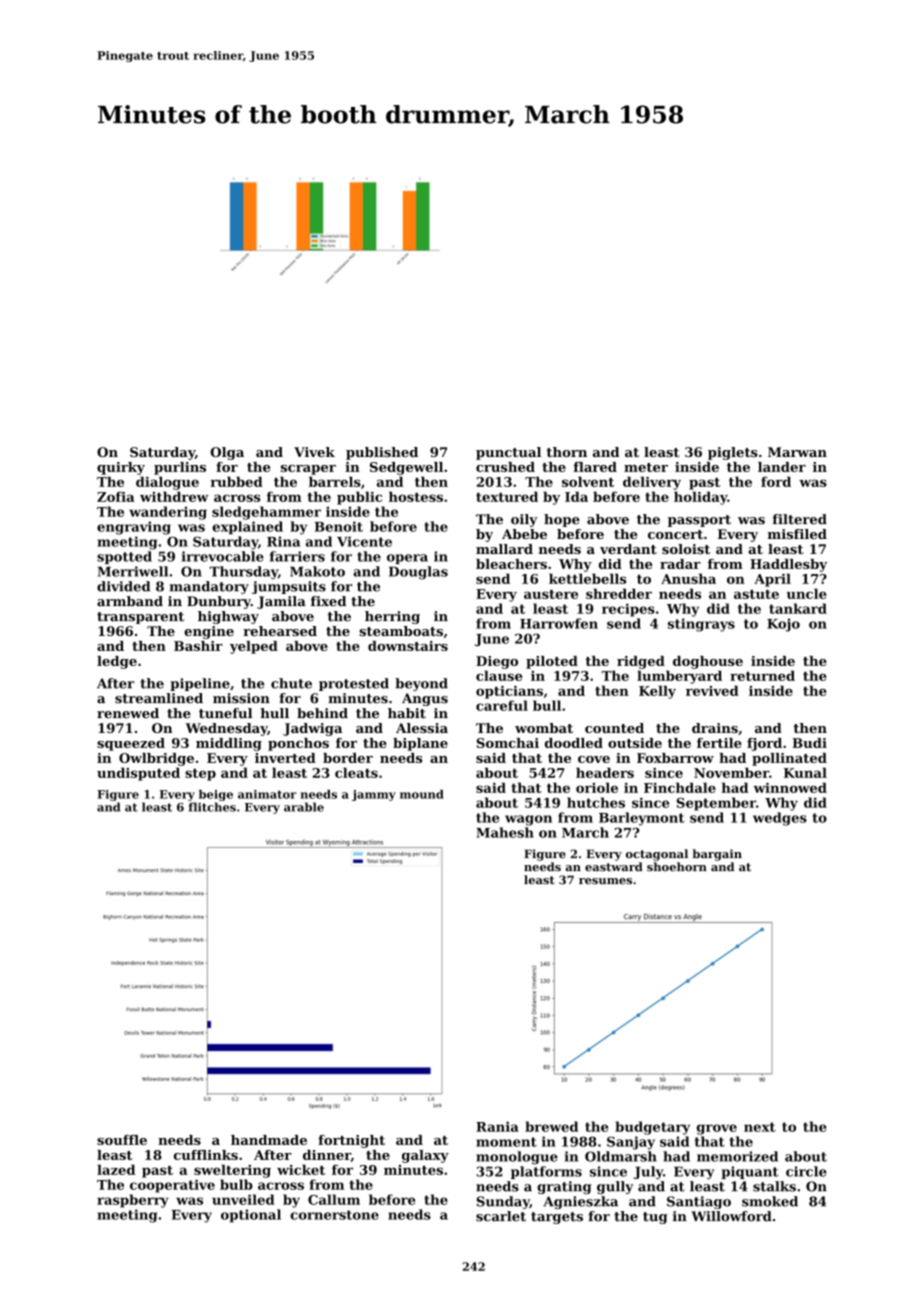 The image size is (924, 1308). Describe the element at coordinates (212, 807) in the page. I see `flitches` at that location.
